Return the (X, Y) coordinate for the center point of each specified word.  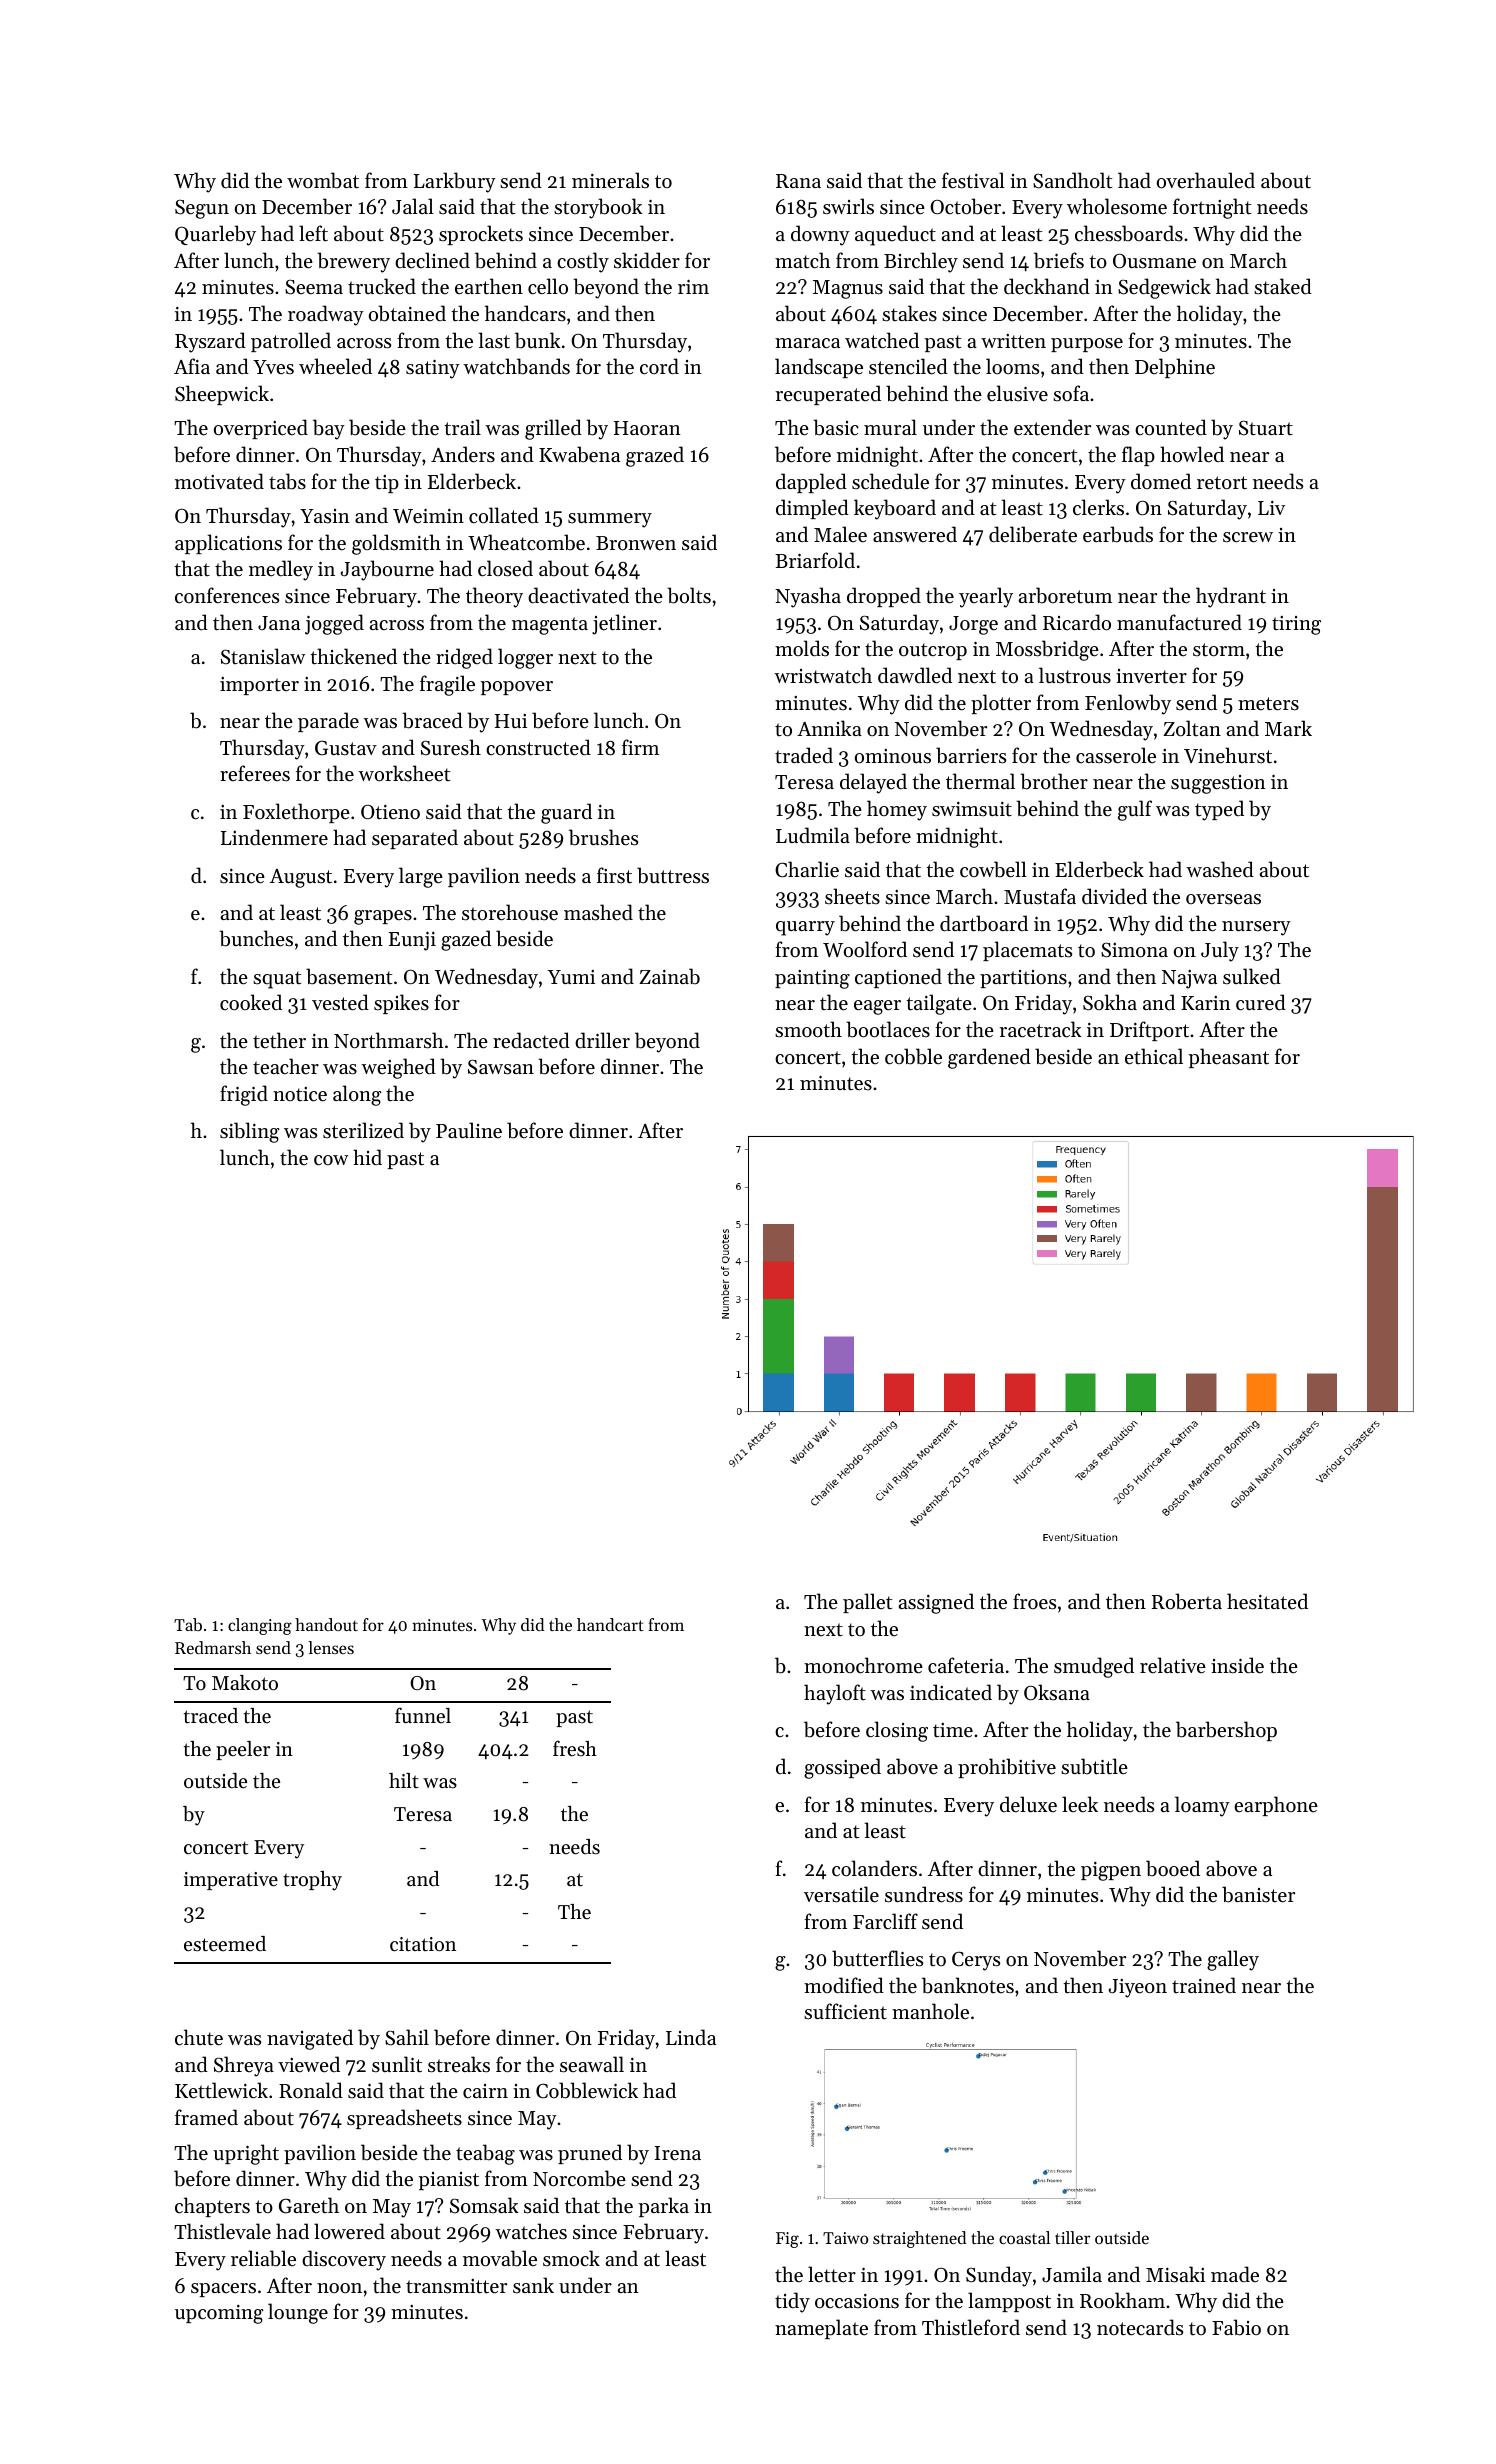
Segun (202, 209)
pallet (867, 1603)
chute (199, 2037)
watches (531, 2231)
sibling (250, 1132)
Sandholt (1072, 180)
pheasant (1229, 1058)
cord (659, 366)
